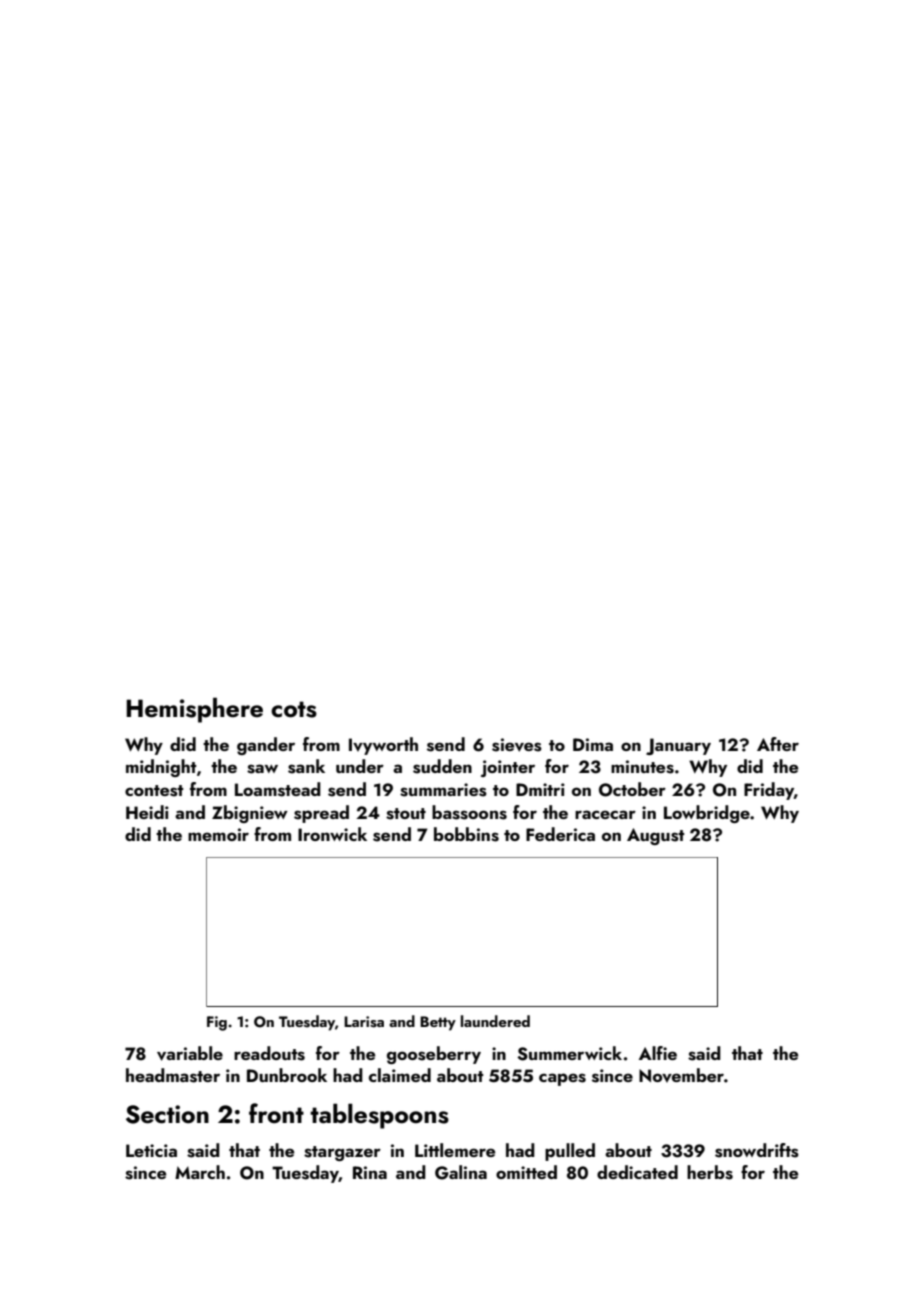  What do you see at coordinates (332, 834) in the screenshot?
I see `Ironwick` at bounding box center [332, 834].
